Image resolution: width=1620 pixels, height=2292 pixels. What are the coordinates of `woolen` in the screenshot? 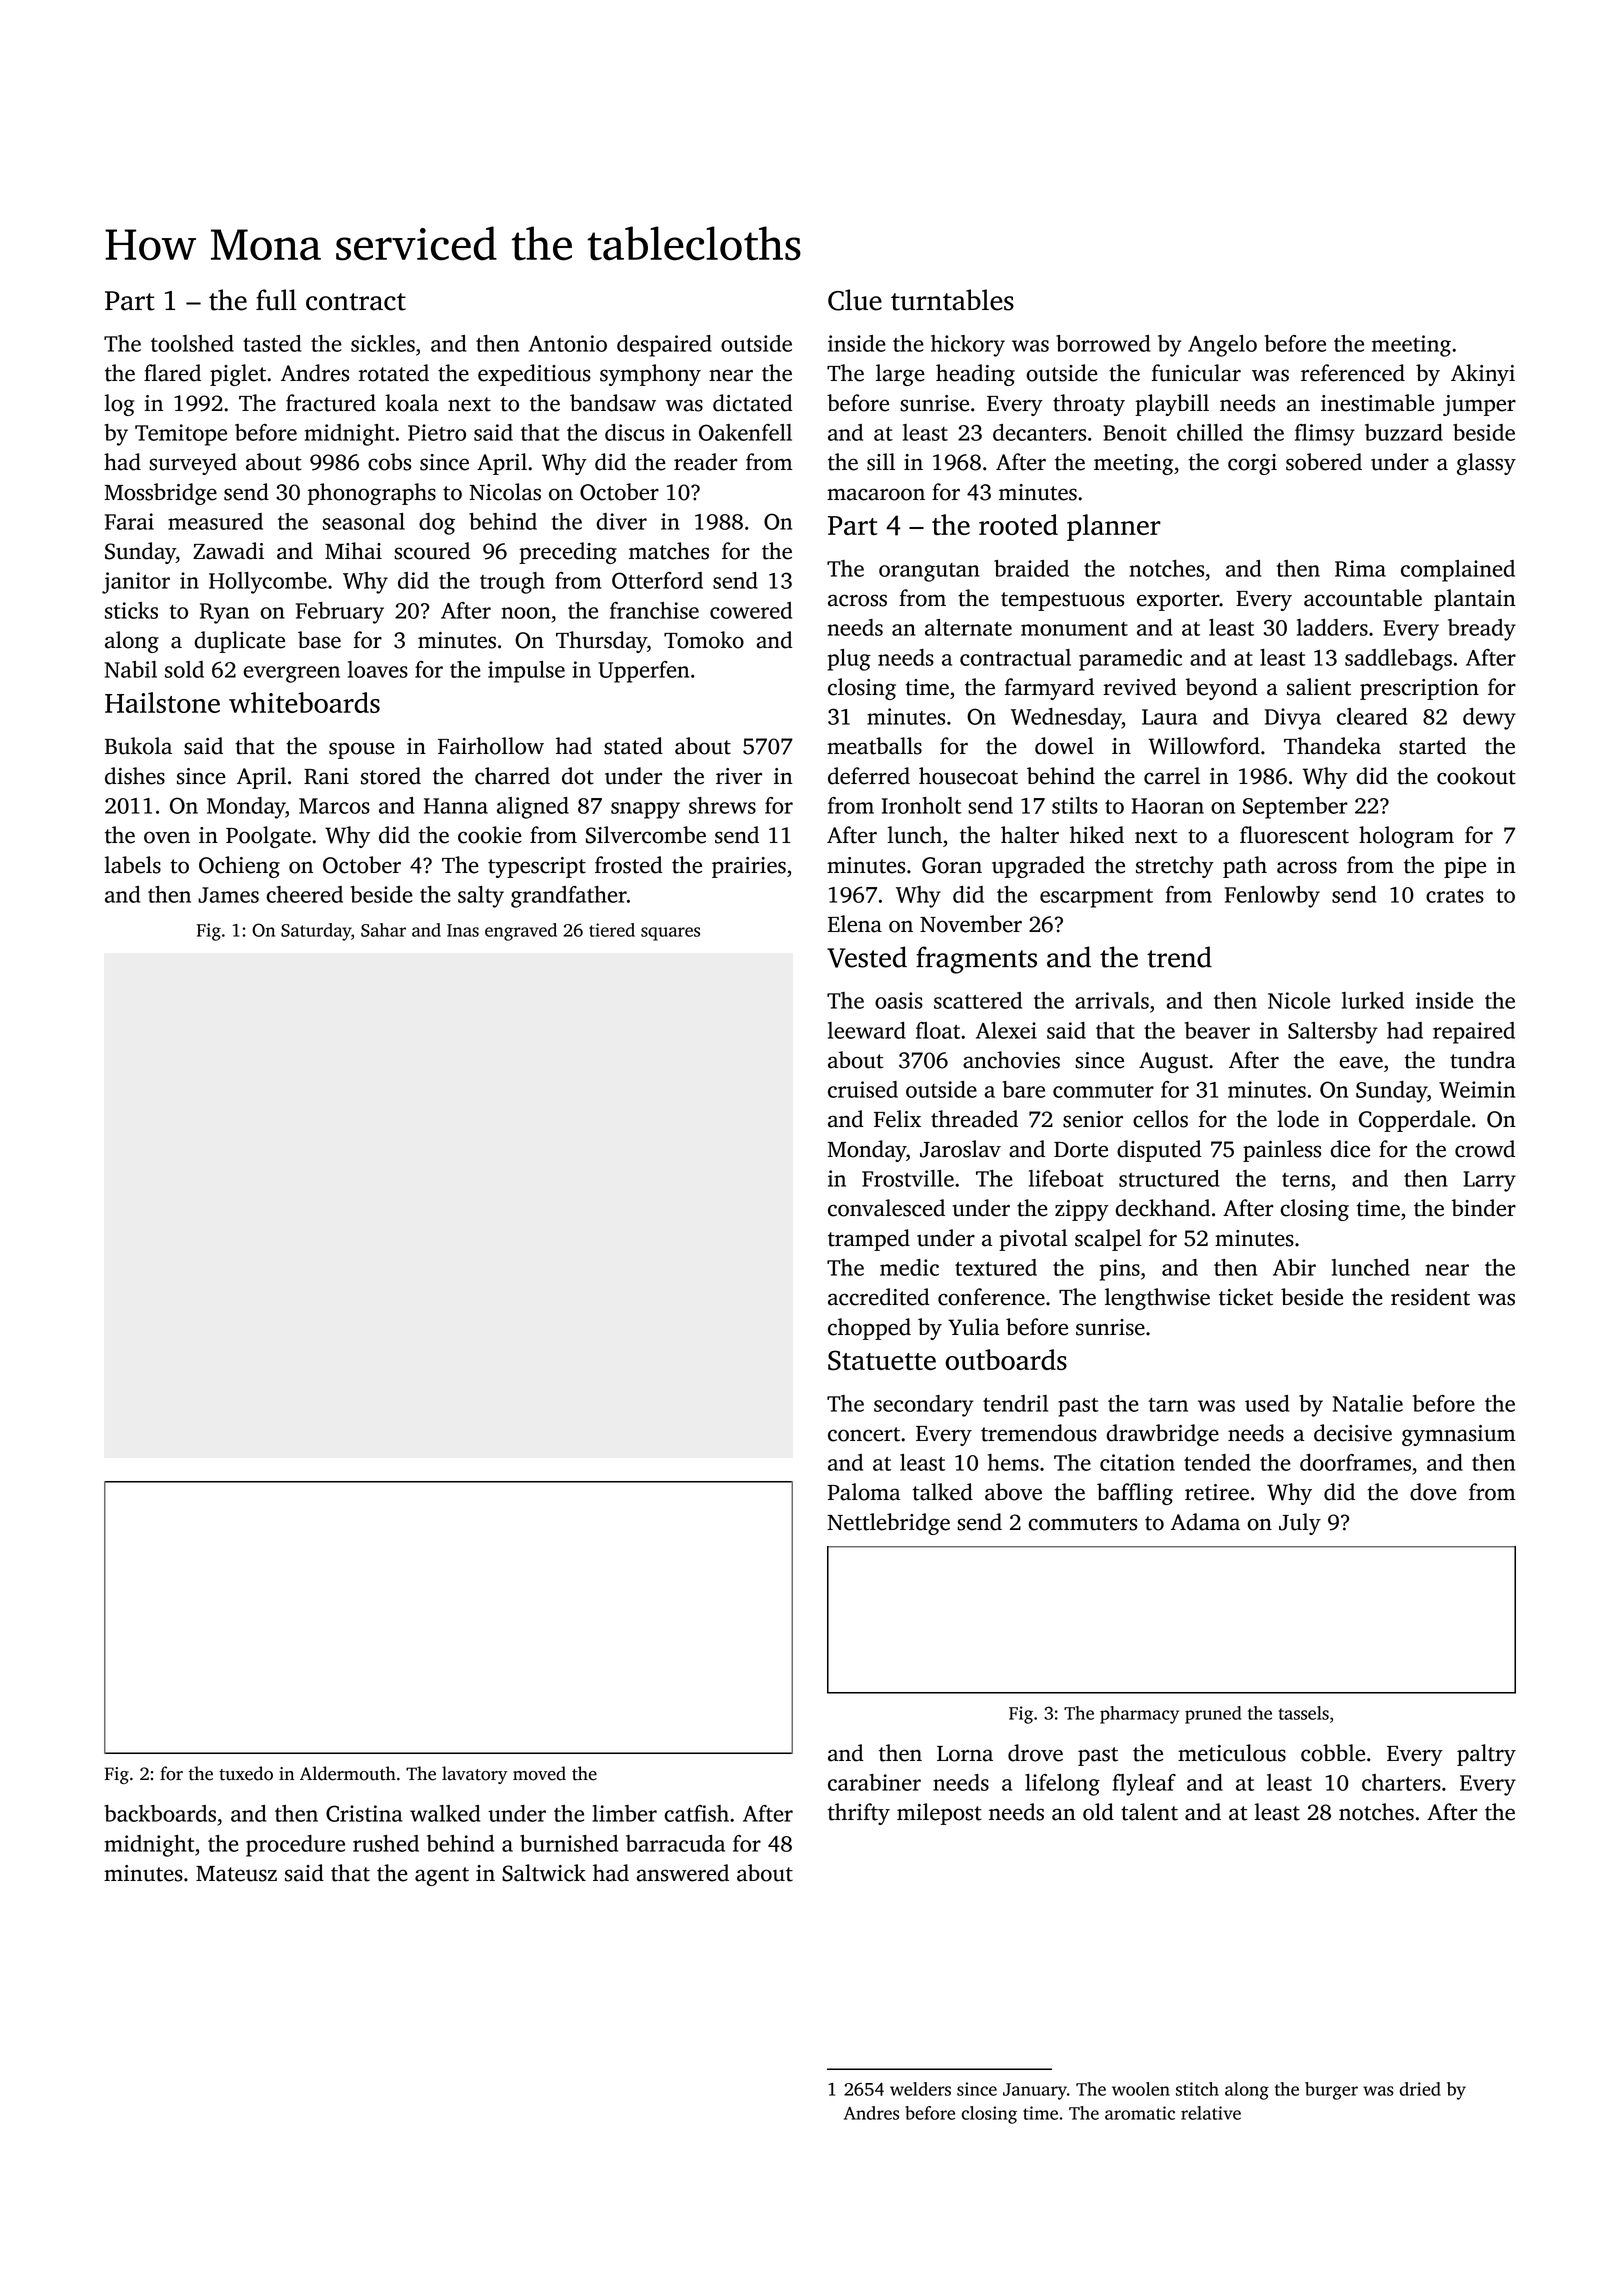 It's located at (1141, 2089).
